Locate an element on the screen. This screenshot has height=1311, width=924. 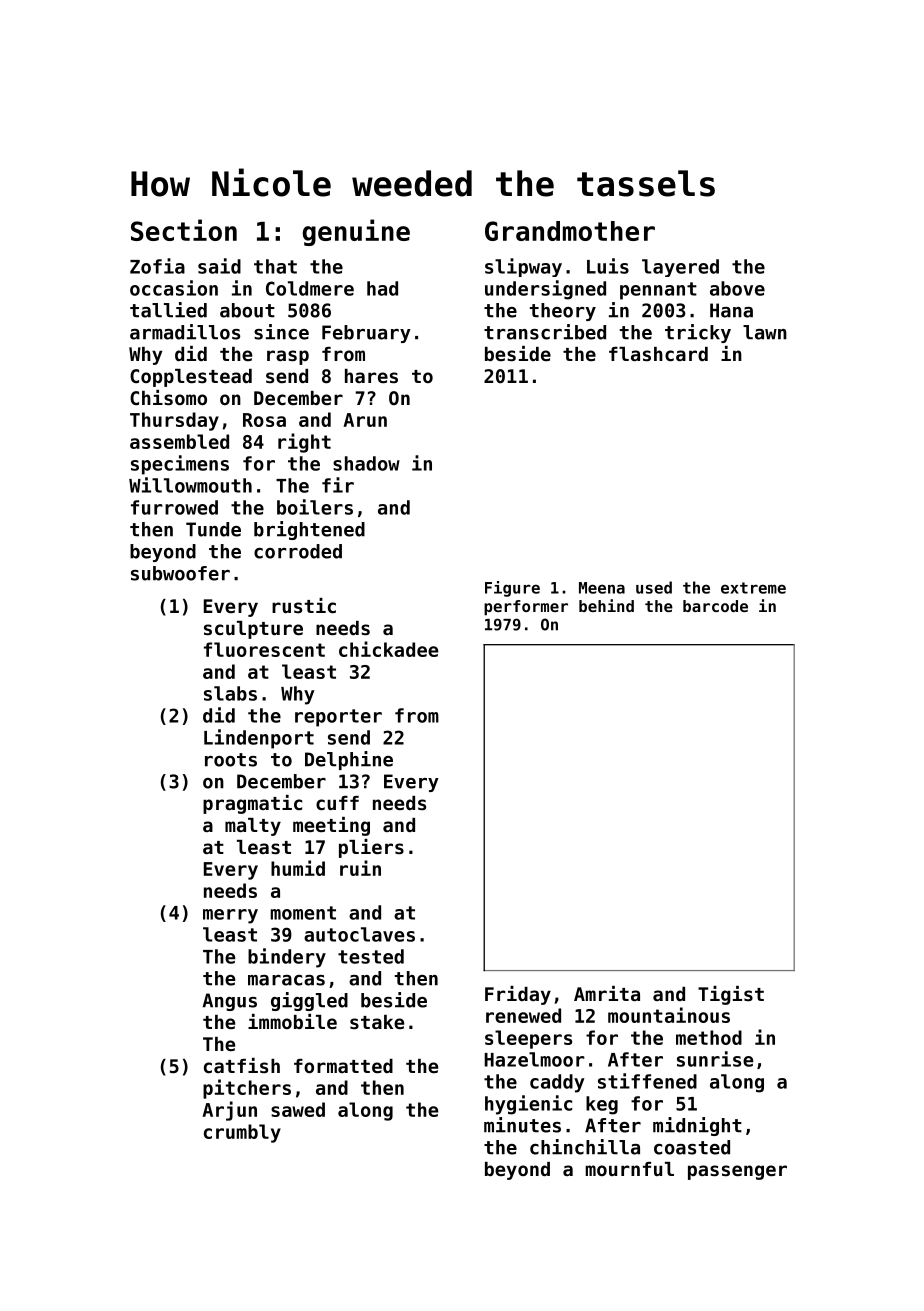
sawed is located at coordinates (298, 1109).
